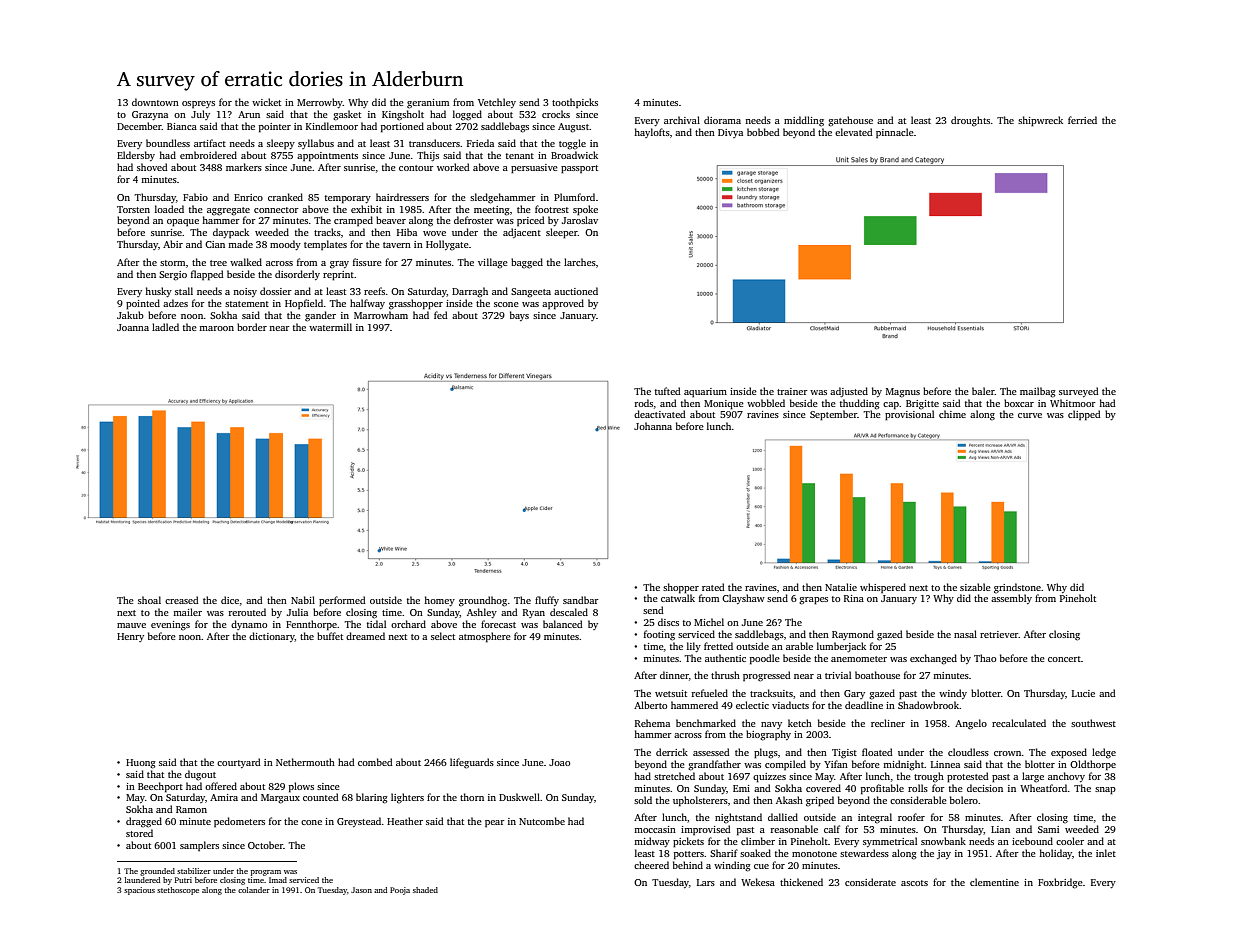 Image resolution: width=1233 pixels, height=952 pixels. What do you see at coordinates (1030, 415) in the screenshot?
I see `curve` at bounding box center [1030, 415].
